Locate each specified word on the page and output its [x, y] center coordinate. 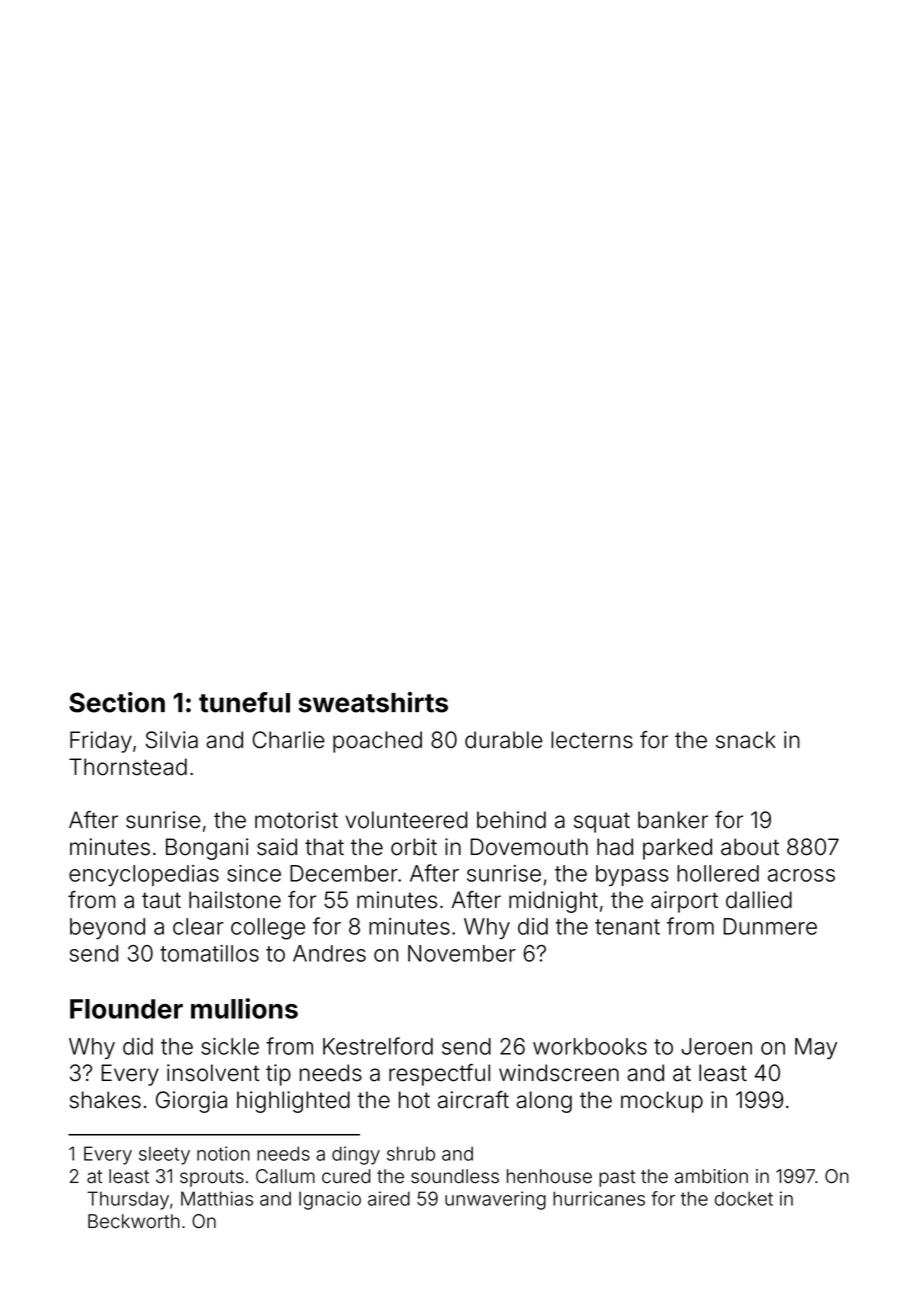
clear [198, 926]
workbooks [590, 1046]
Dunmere [770, 926]
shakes [105, 1100]
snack [746, 740]
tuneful [244, 702]
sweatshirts [373, 702]
